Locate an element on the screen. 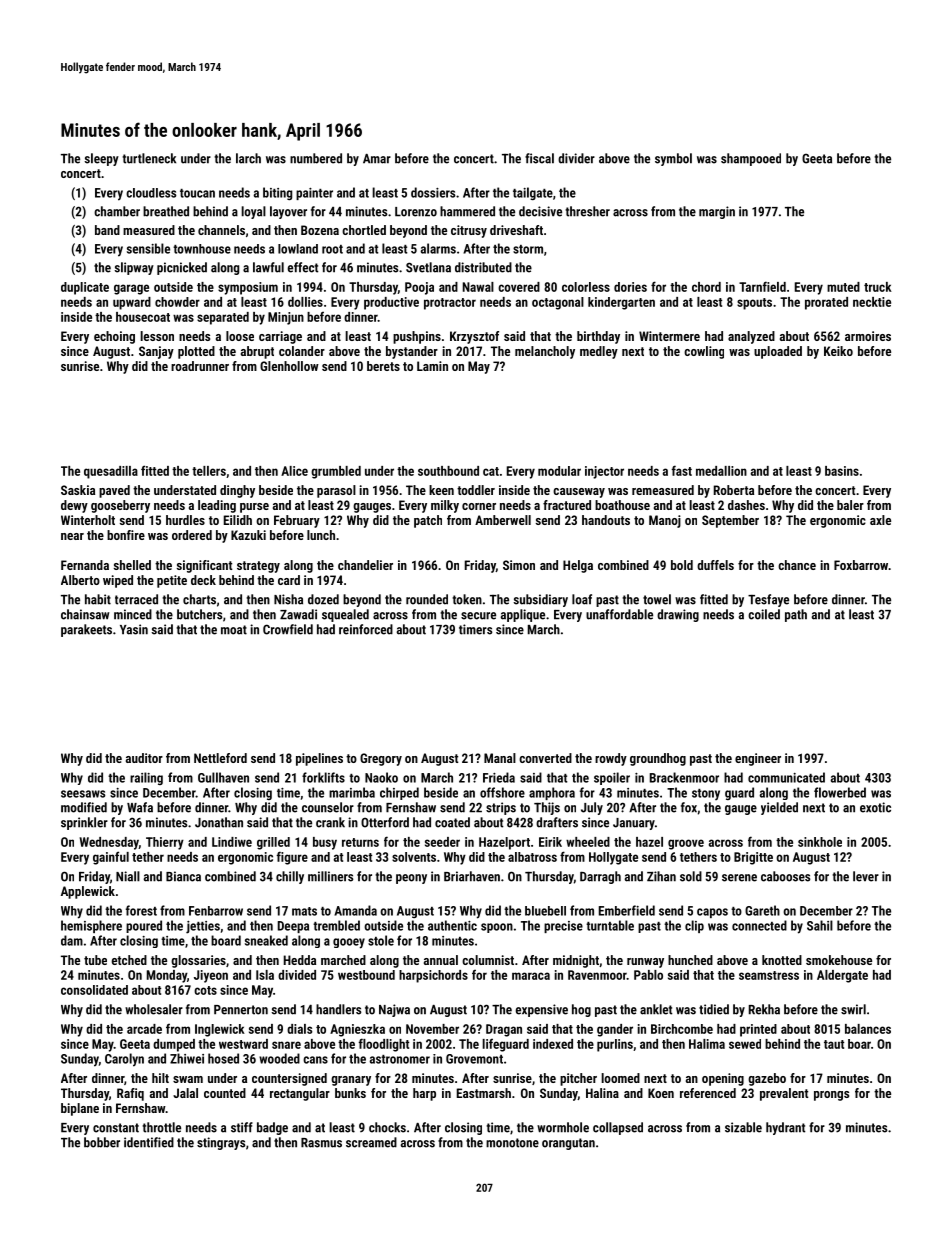 The image size is (952, 1233). engineer is located at coordinates (758, 759).
